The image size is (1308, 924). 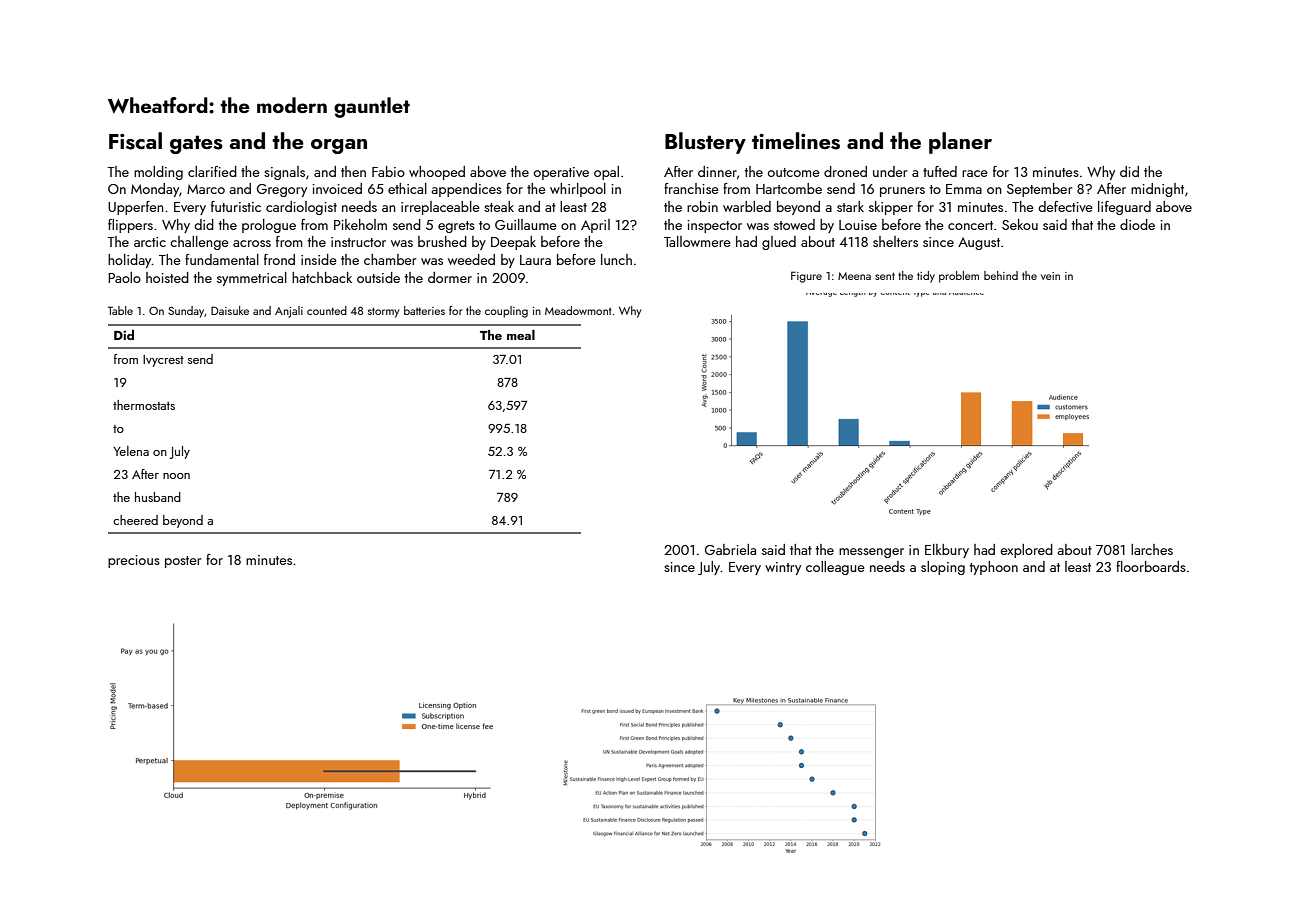 What do you see at coordinates (339, 146) in the page?
I see `organ` at bounding box center [339, 146].
